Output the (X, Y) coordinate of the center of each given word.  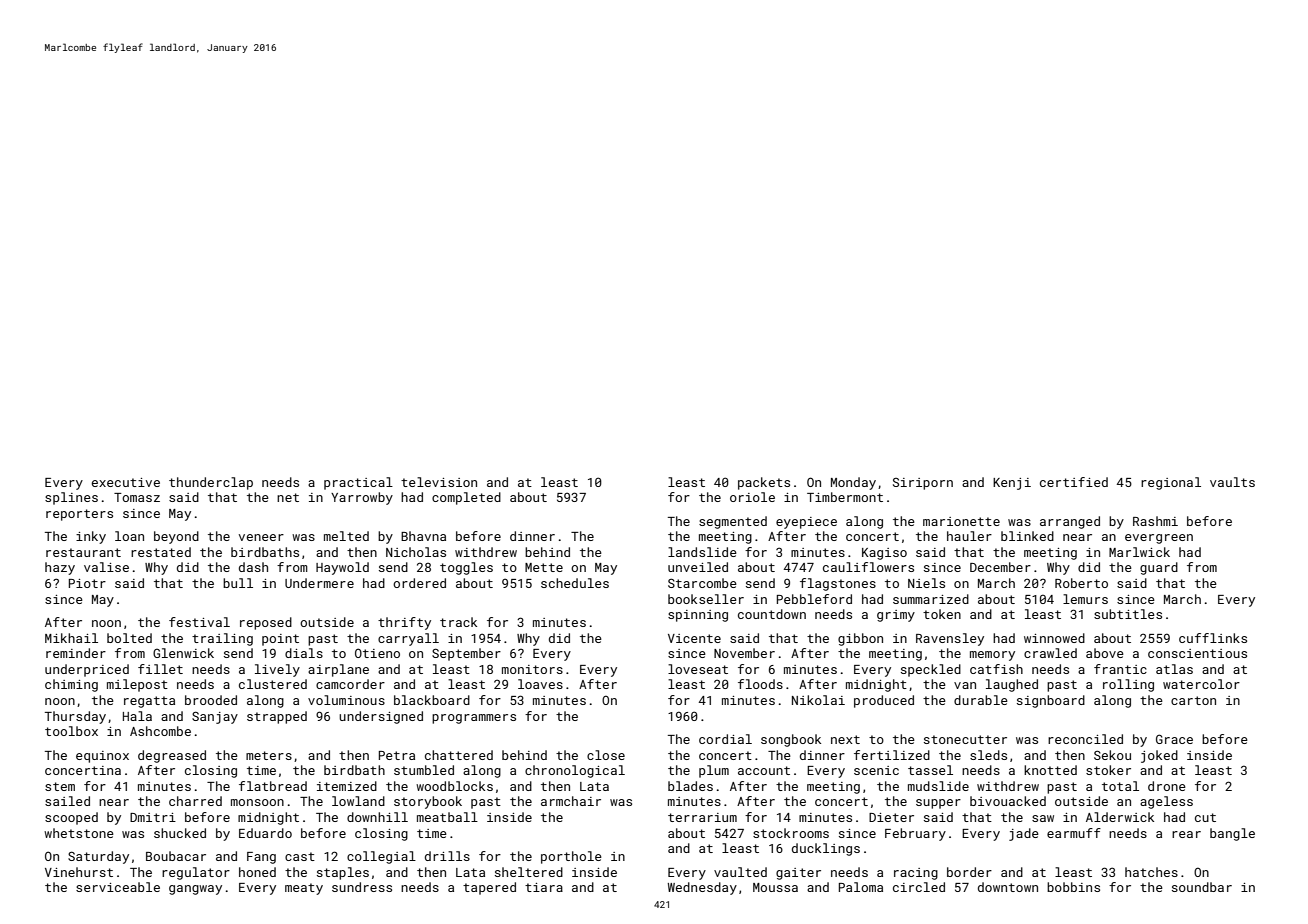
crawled (1050, 653)
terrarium (702, 817)
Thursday (75, 717)
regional (1171, 483)
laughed (1012, 685)
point (280, 640)
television (439, 482)
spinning (698, 616)
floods (760, 684)
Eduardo (265, 833)
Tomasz (137, 497)
